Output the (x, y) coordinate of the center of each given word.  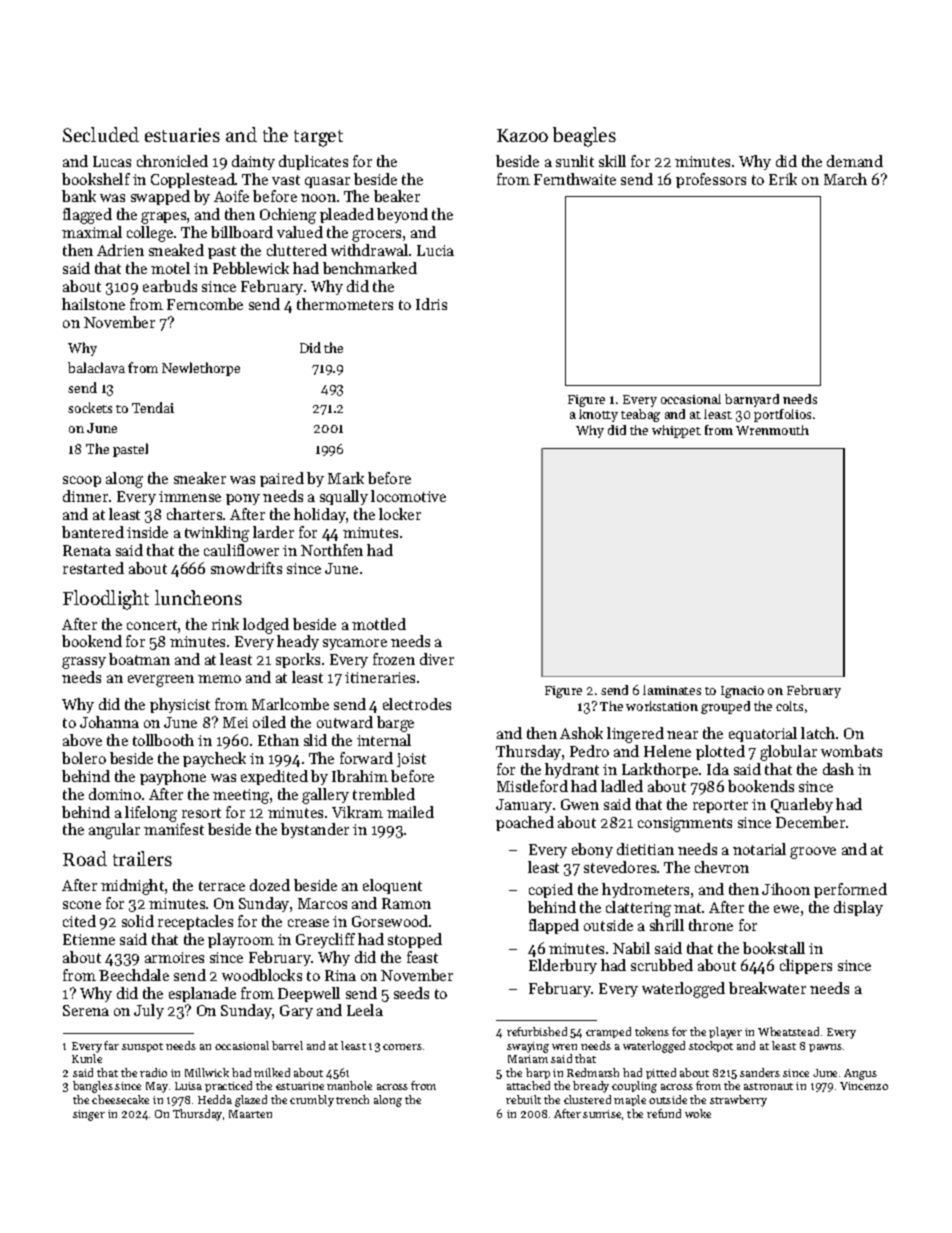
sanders (760, 1072)
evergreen (161, 681)
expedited (274, 777)
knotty (598, 415)
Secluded (101, 134)
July (149, 1011)
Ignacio (742, 692)
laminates (672, 690)
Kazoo (522, 135)
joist (411, 760)
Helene (667, 751)
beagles (584, 137)
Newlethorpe (201, 369)
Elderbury (563, 966)
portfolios (782, 415)
